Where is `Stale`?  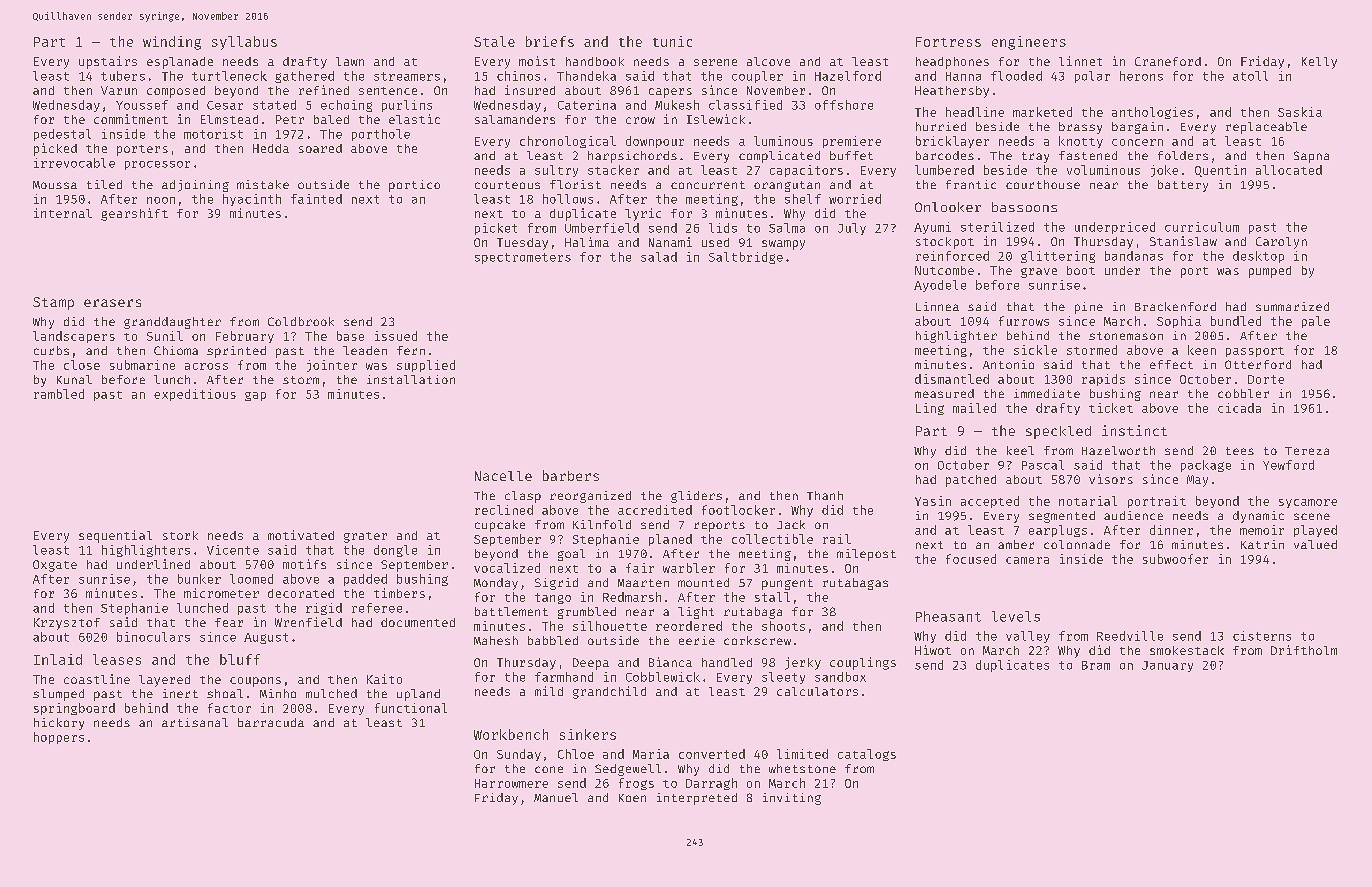 Stale is located at coordinates (494, 41).
